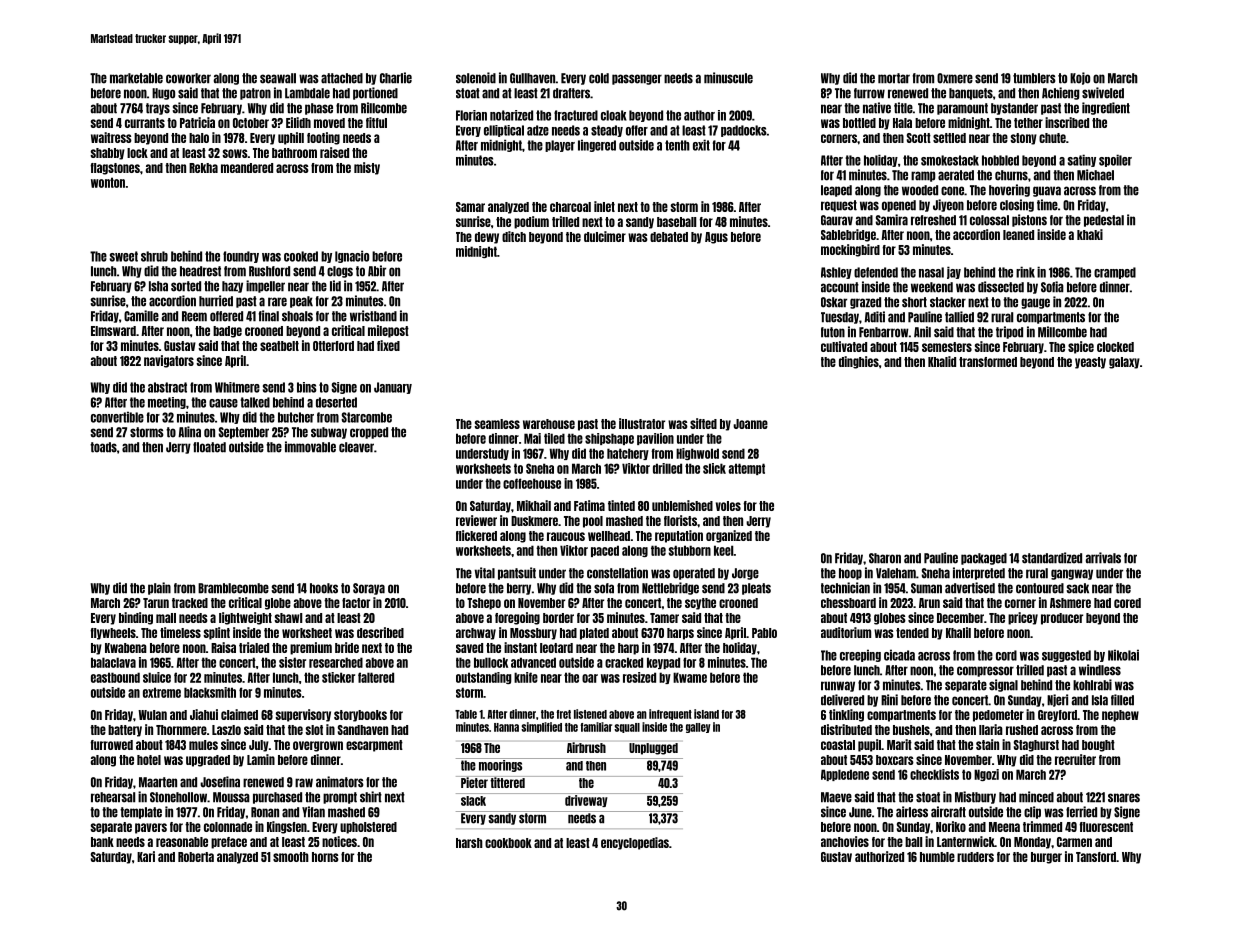  What do you see at coordinates (985, 671) in the image?
I see `compressor` at bounding box center [985, 671].
